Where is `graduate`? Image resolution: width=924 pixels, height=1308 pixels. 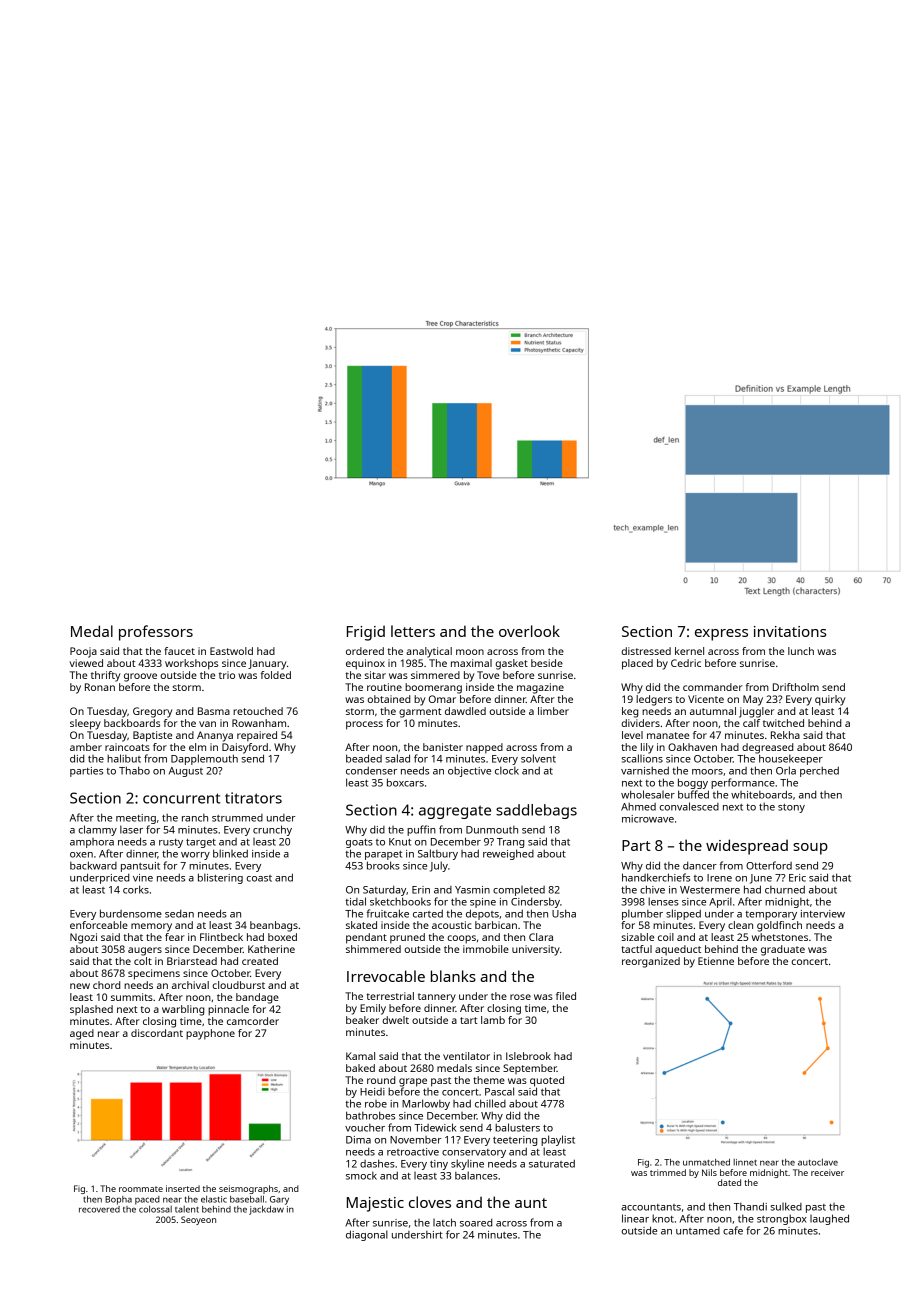 graduate is located at coordinates (783, 950).
